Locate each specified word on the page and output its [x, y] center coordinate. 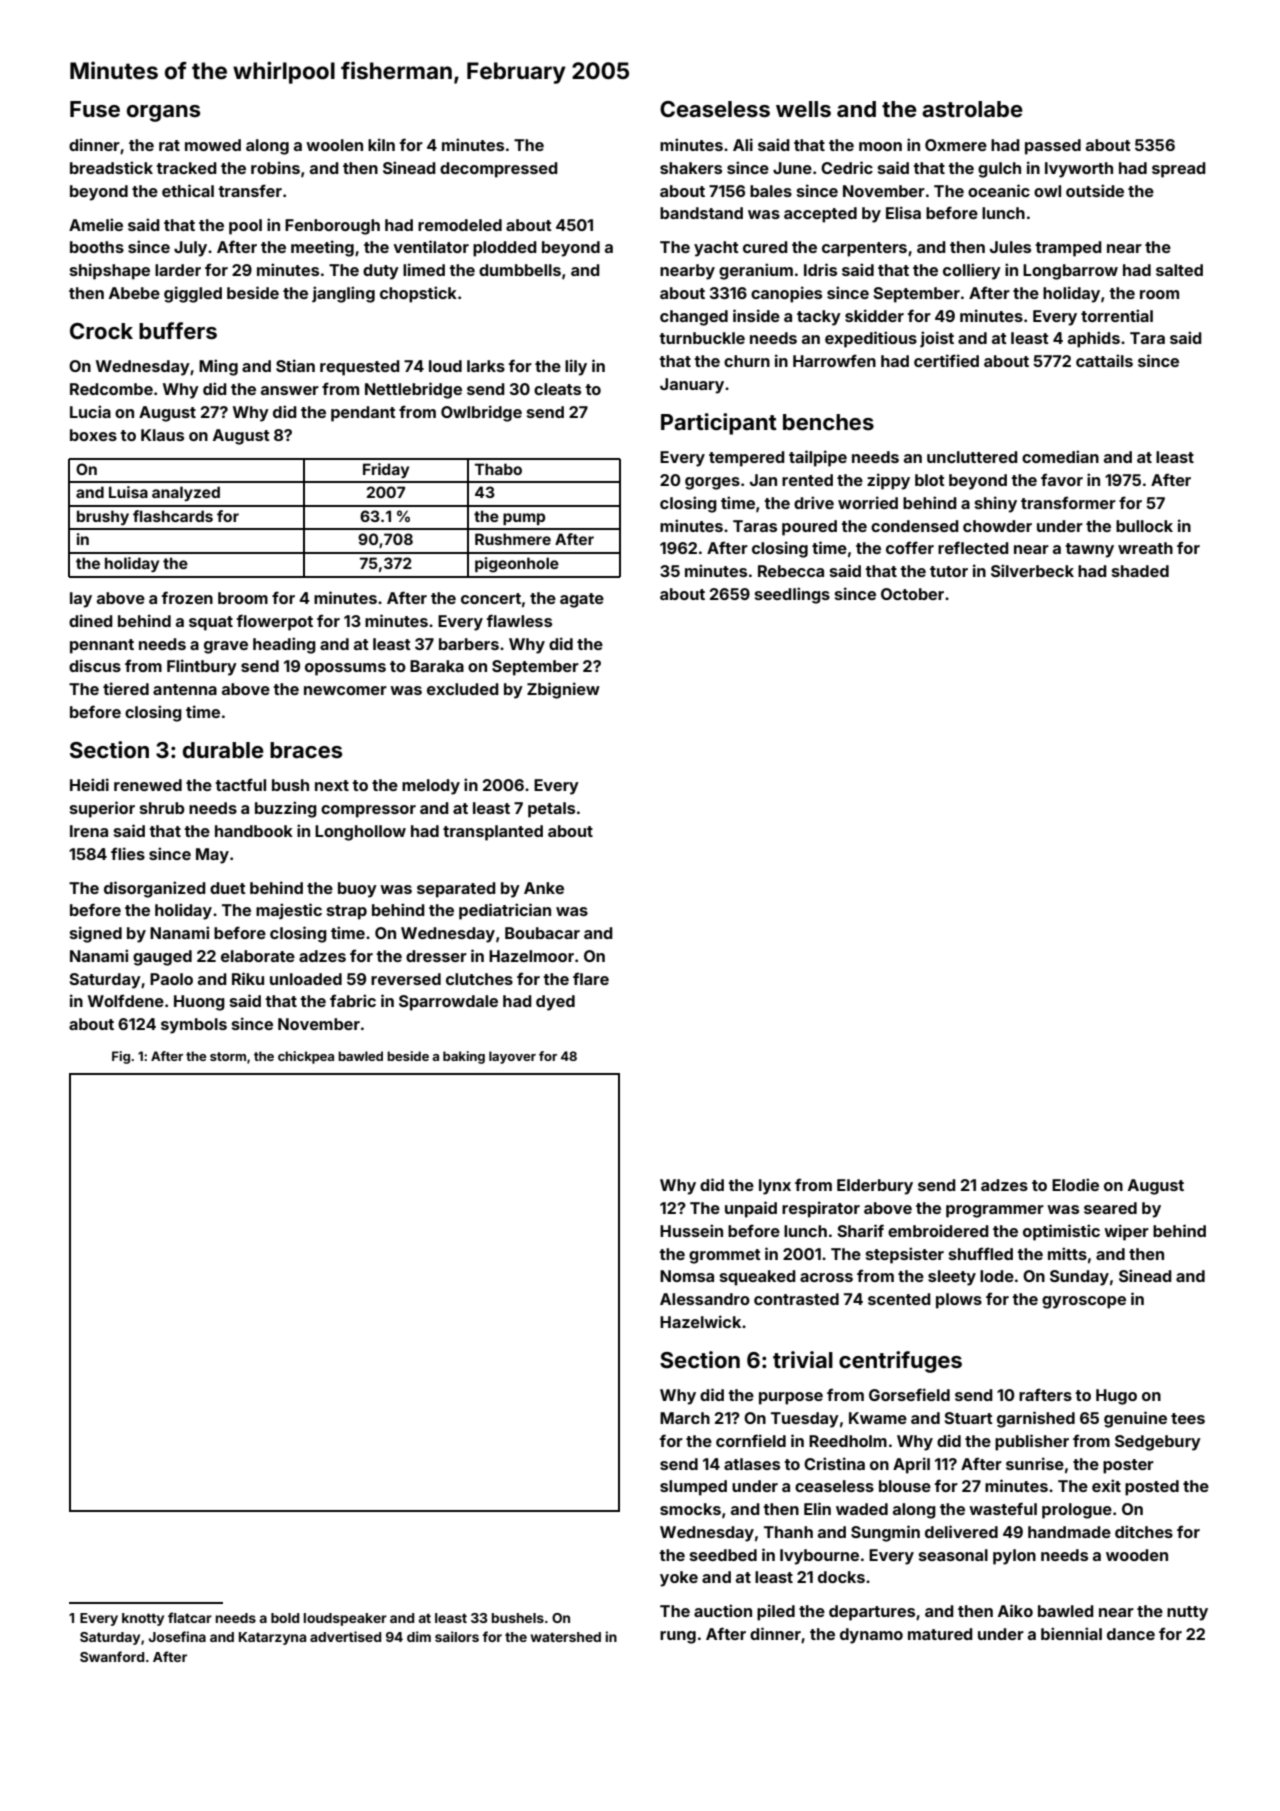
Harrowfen [834, 360]
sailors [457, 1636]
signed [96, 934]
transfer [250, 190]
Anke [544, 888]
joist [937, 339]
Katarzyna [272, 1638]
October [912, 594]
